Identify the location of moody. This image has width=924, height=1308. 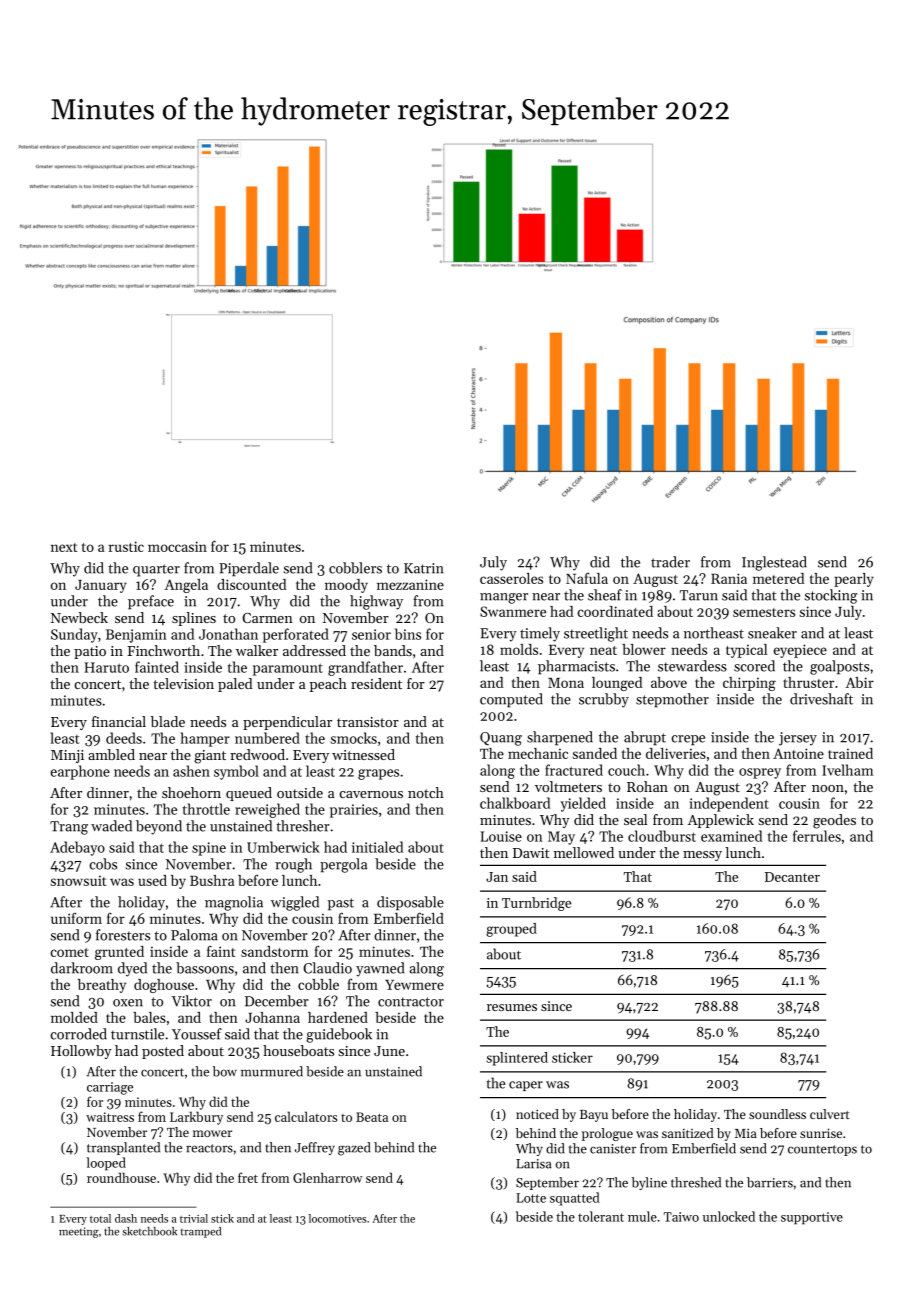
(346, 586).
